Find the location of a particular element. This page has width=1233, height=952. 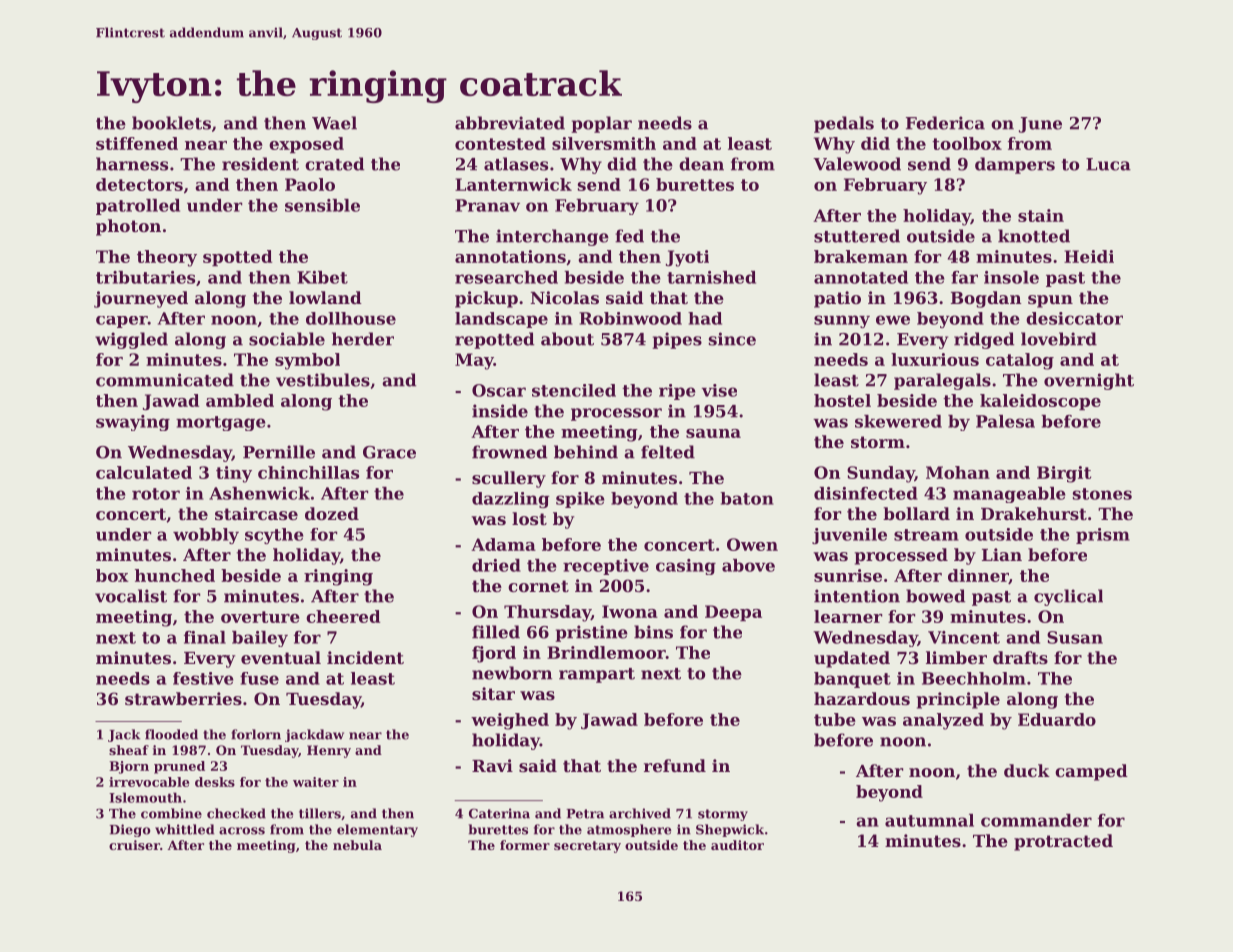

Shepwick is located at coordinates (730, 830).
